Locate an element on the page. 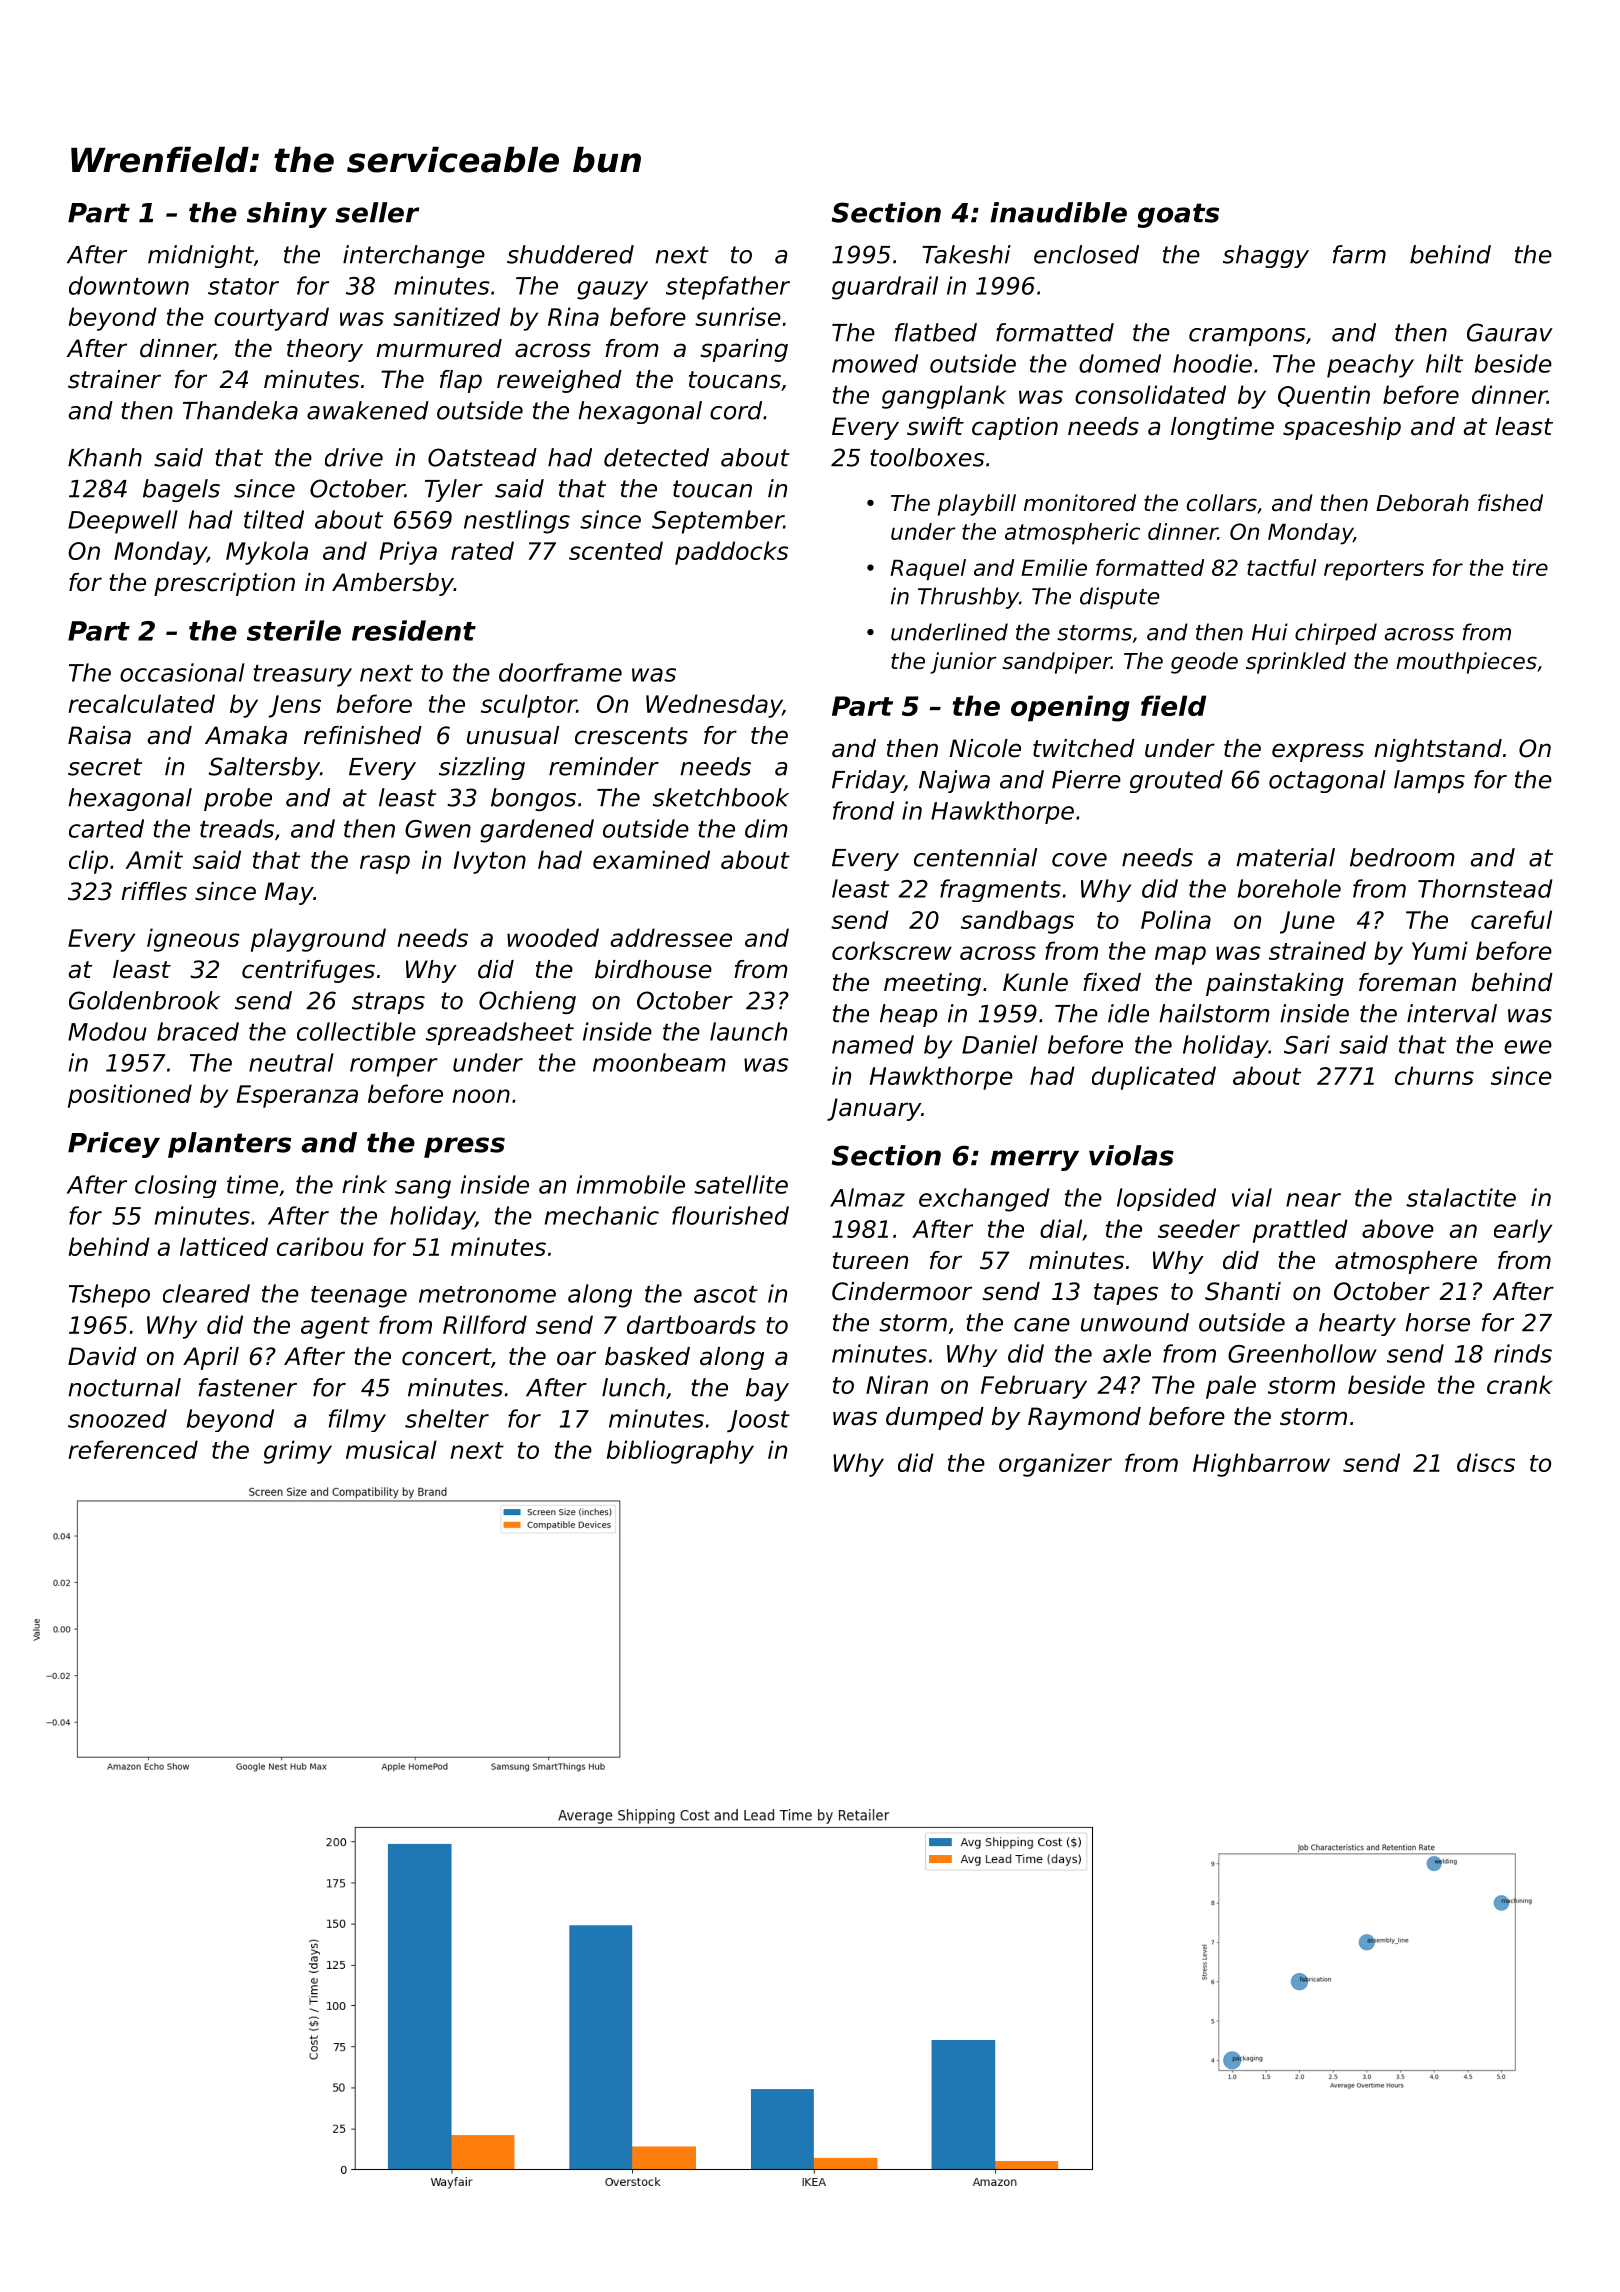  farm is located at coordinates (1359, 254).
